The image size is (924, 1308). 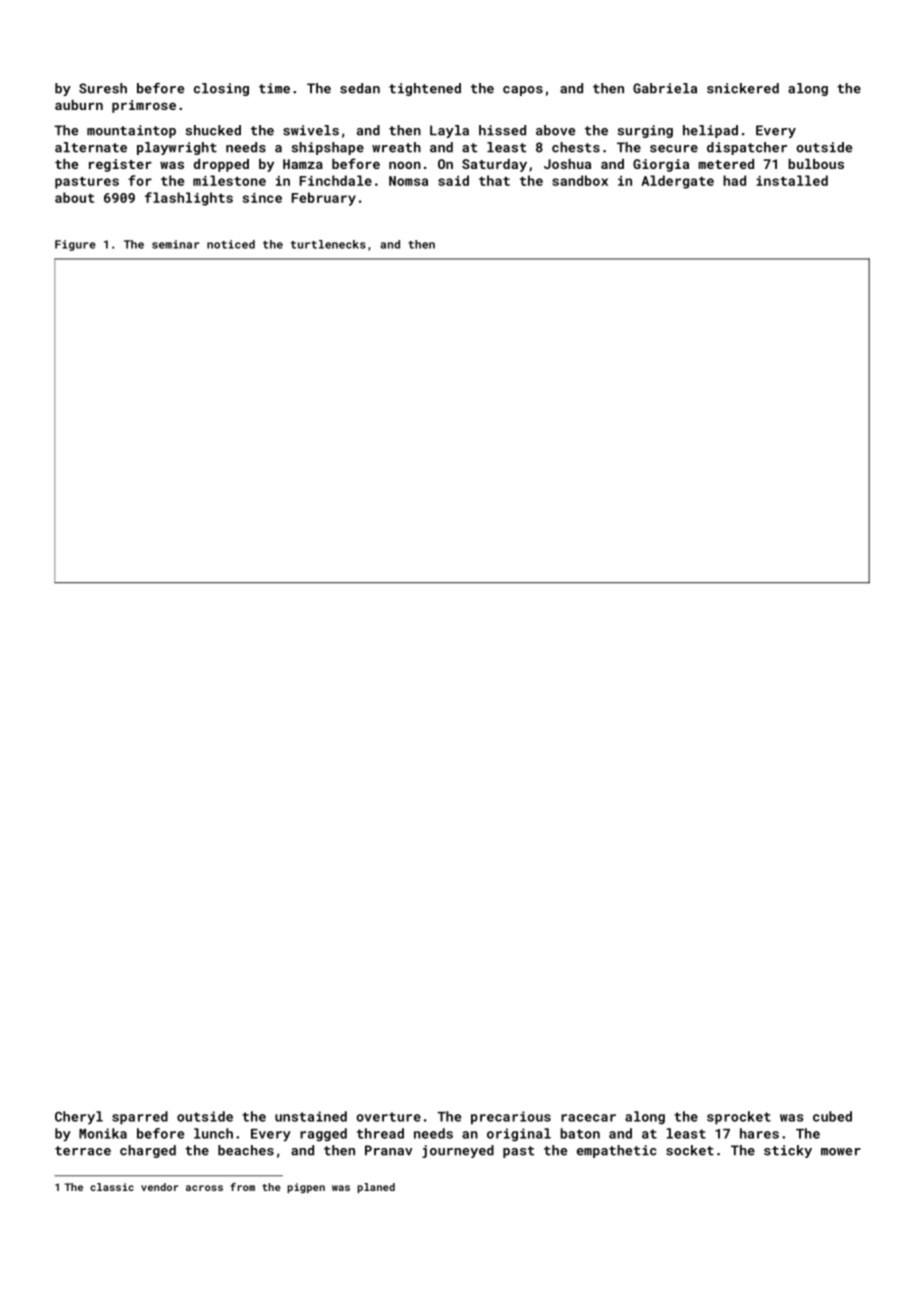 What do you see at coordinates (425, 89) in the screenshot?
I see `tightened` at bounding box center [425, 89].
